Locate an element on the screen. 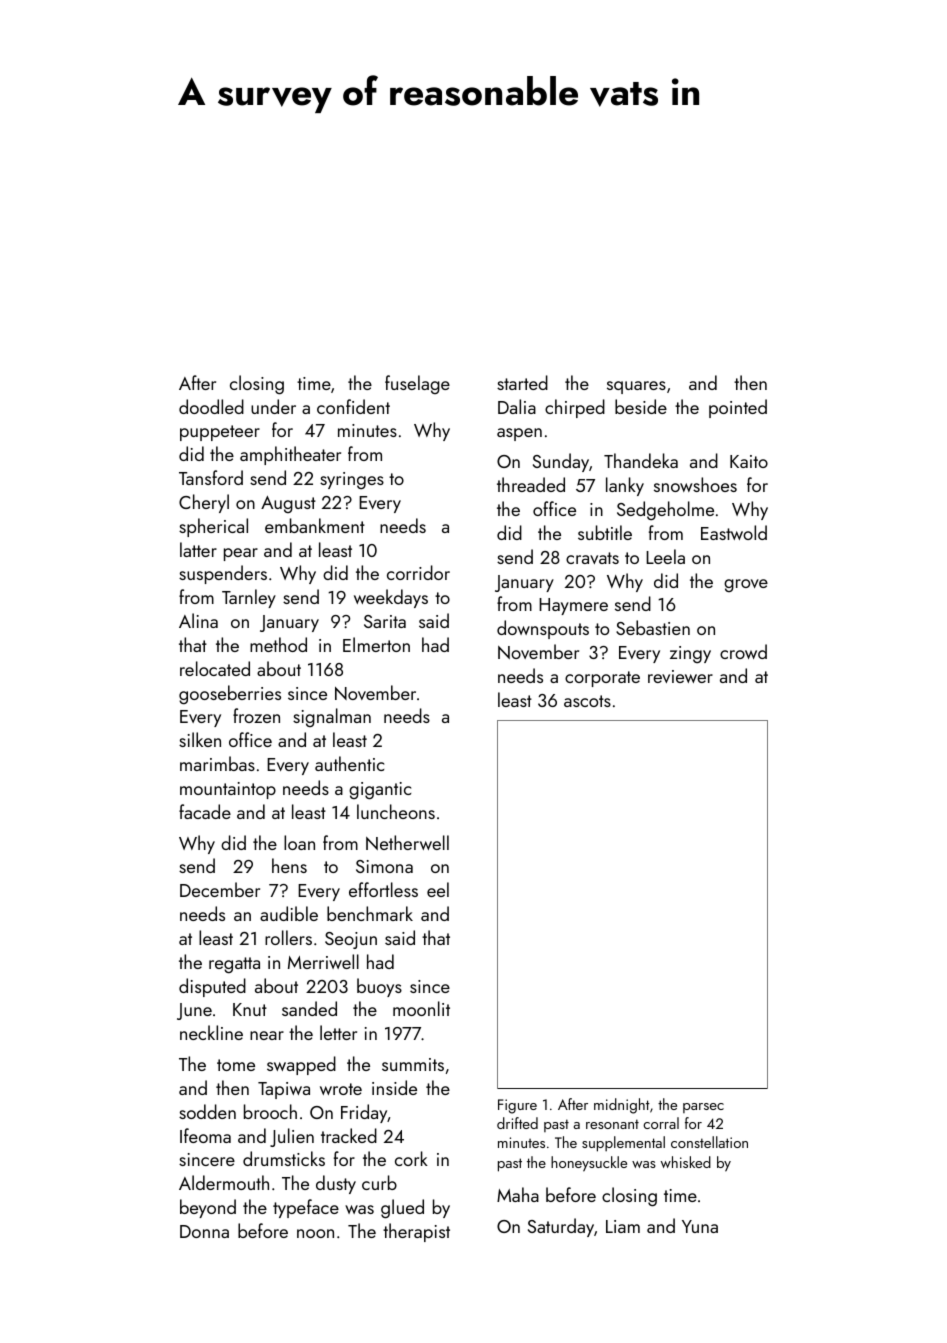  Dalia is located at coordinates (517, 406).
